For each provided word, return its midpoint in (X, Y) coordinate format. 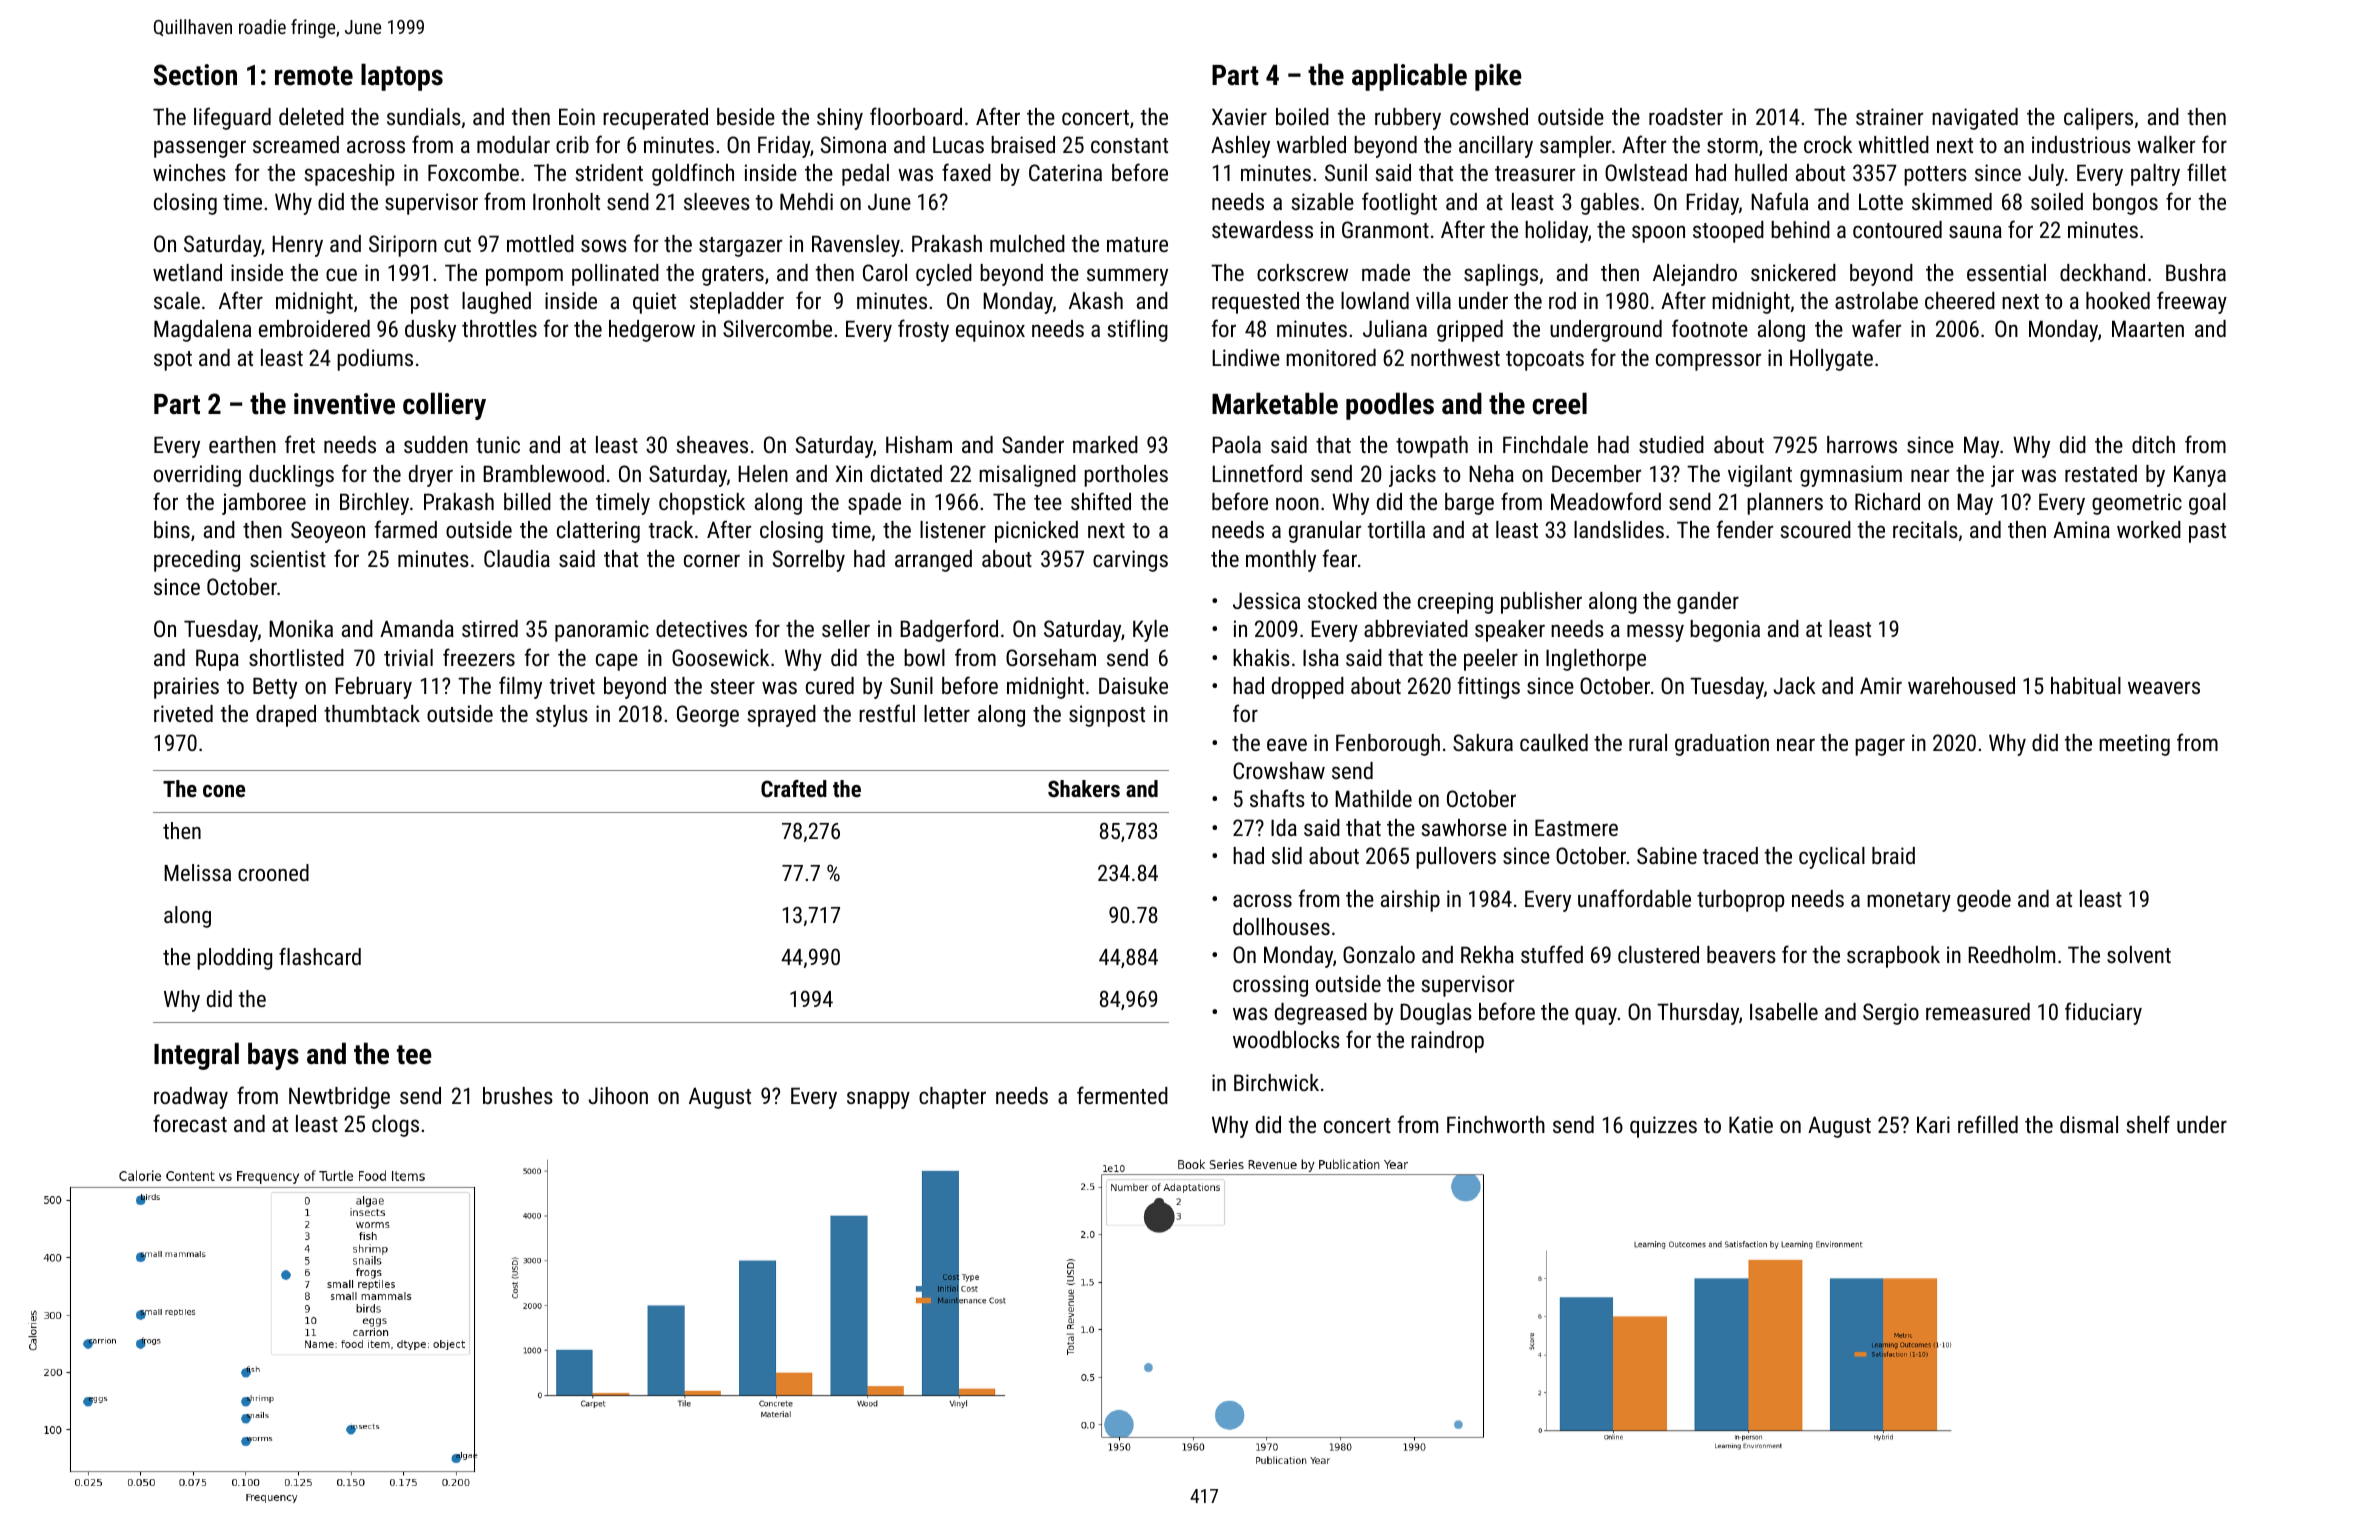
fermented (1122, 1095)
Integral (196, 1056)
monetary (1909, 902)
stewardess (1262, 229)
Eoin (577, 116)
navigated (1975, 119)
